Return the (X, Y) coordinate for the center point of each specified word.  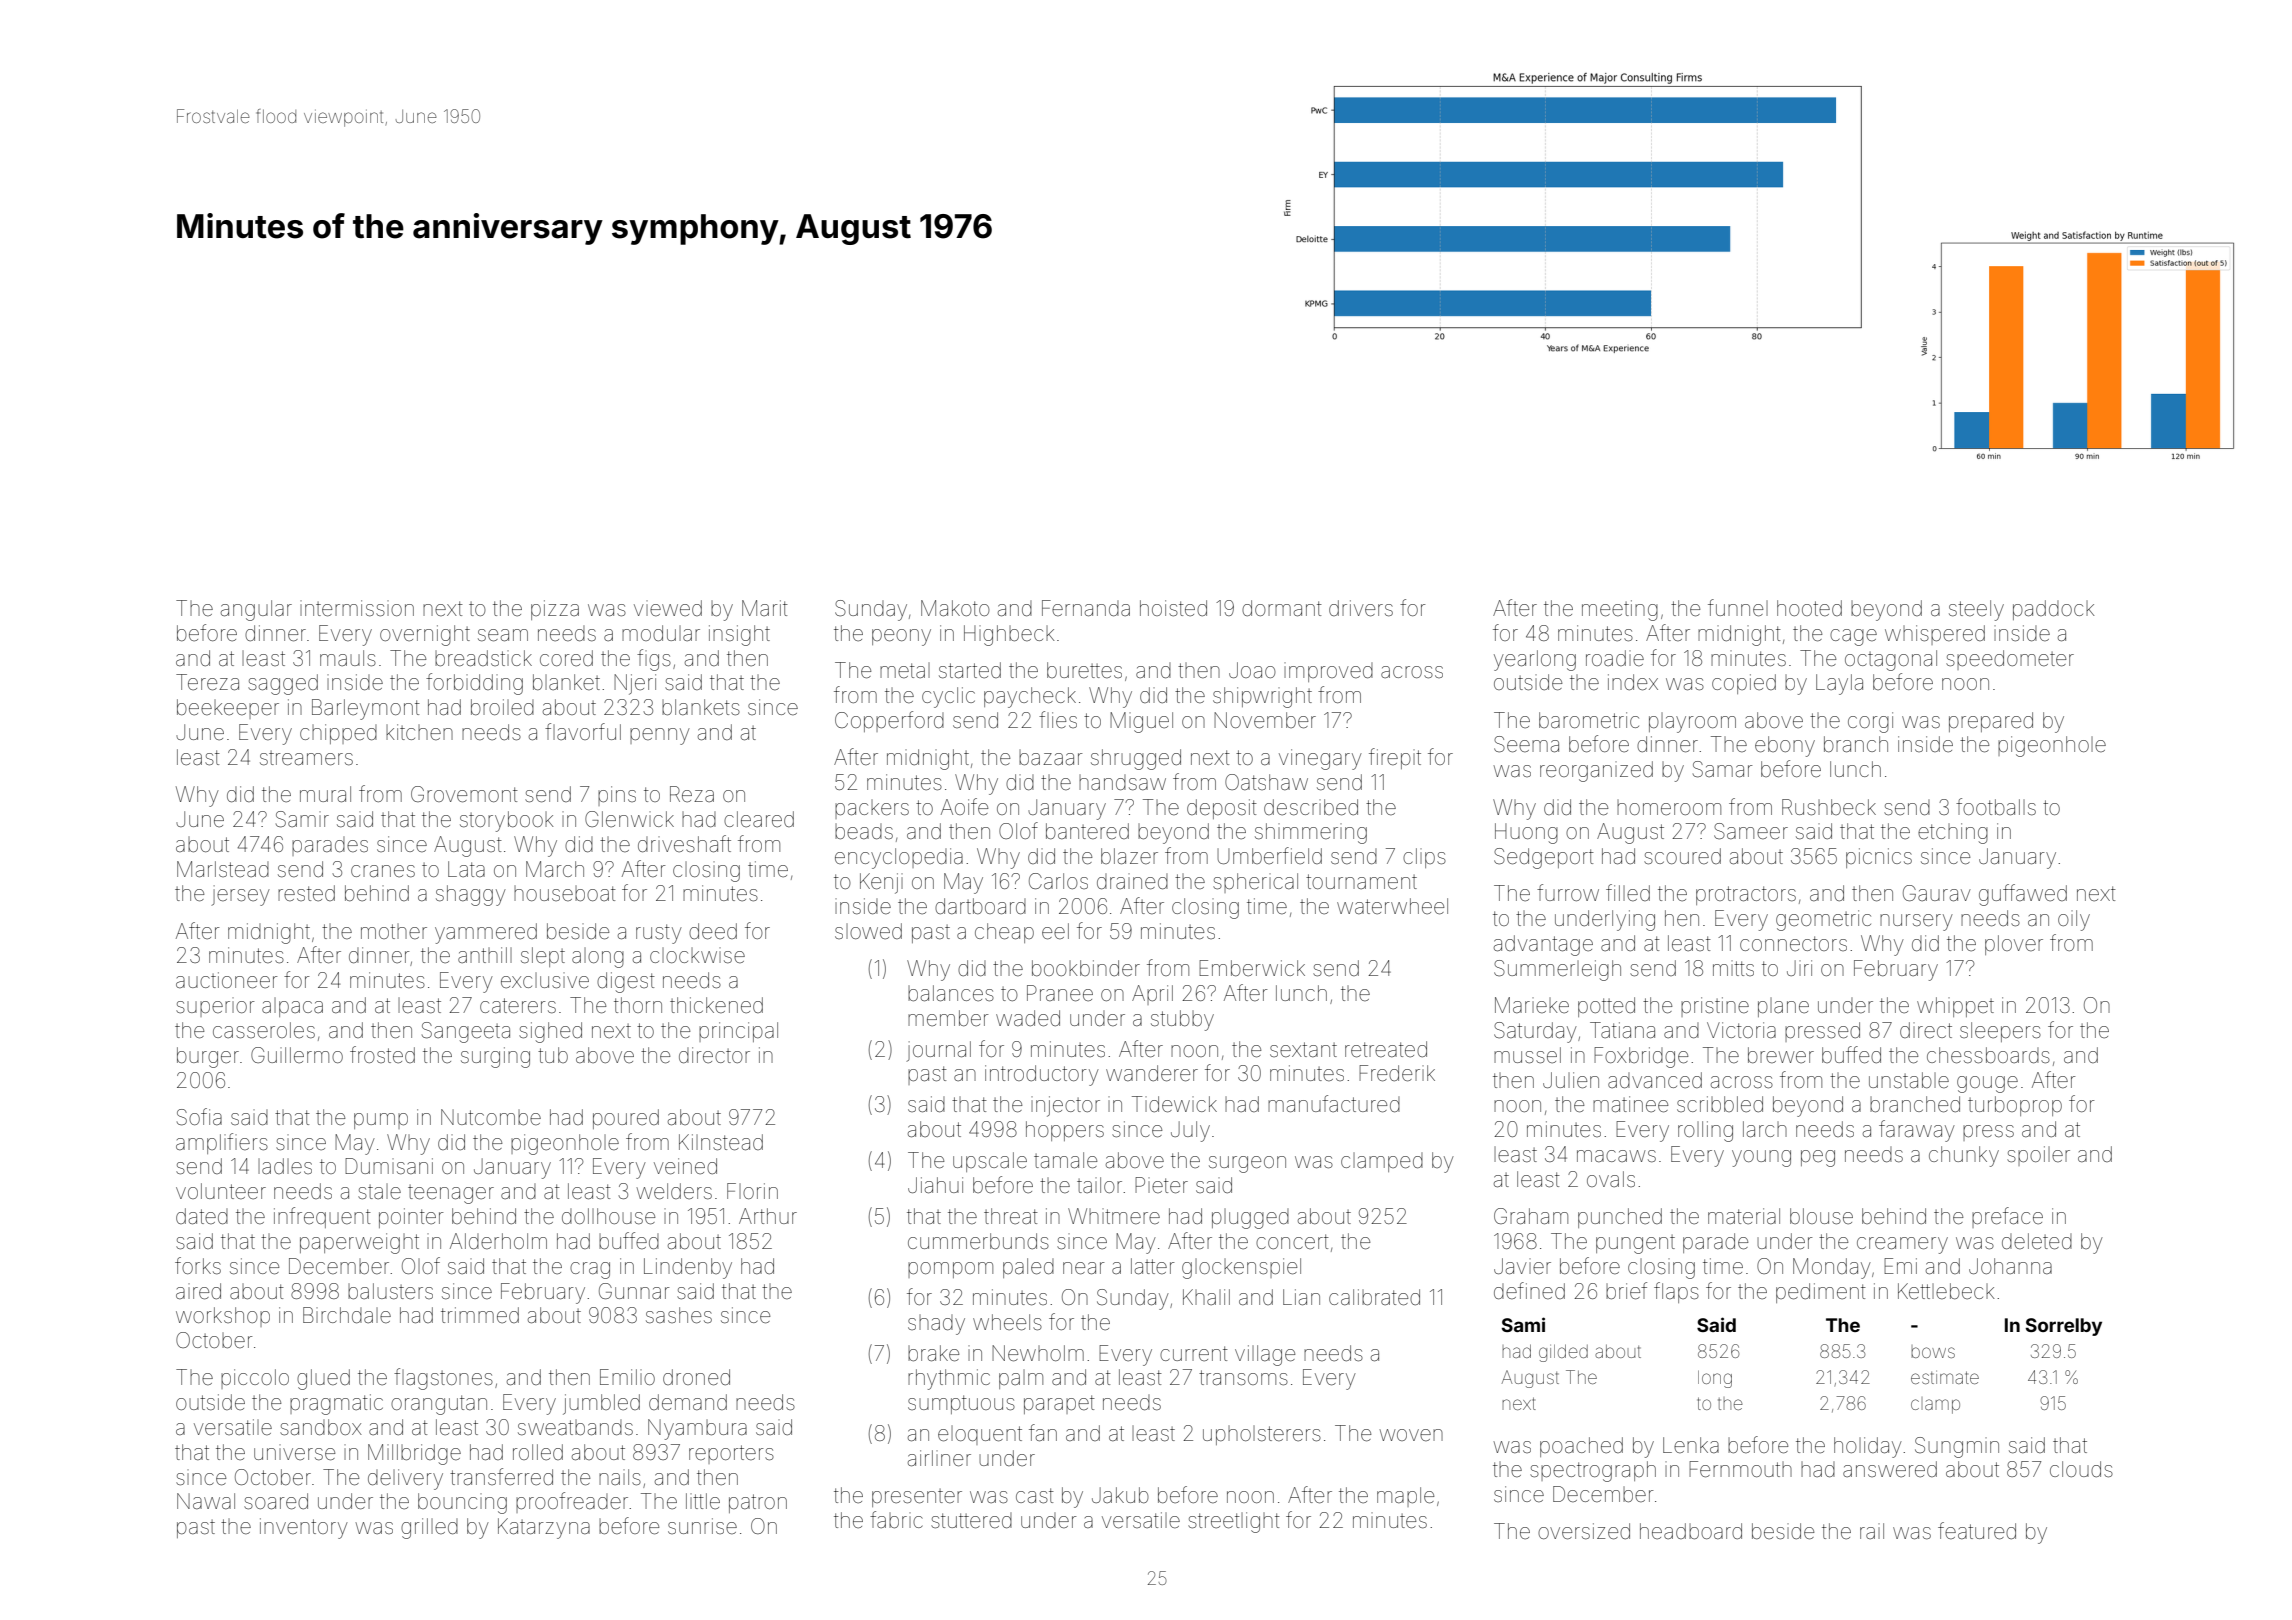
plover (2014, 945)
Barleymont (366, 709)
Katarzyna (544, 1528)
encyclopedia (899, 858)
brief (1626, 1291)
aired (198, 1291)
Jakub (1120, 1495)
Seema (1526, 744)
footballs (1996, 806)
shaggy (471, 895)
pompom (950, 1270)
